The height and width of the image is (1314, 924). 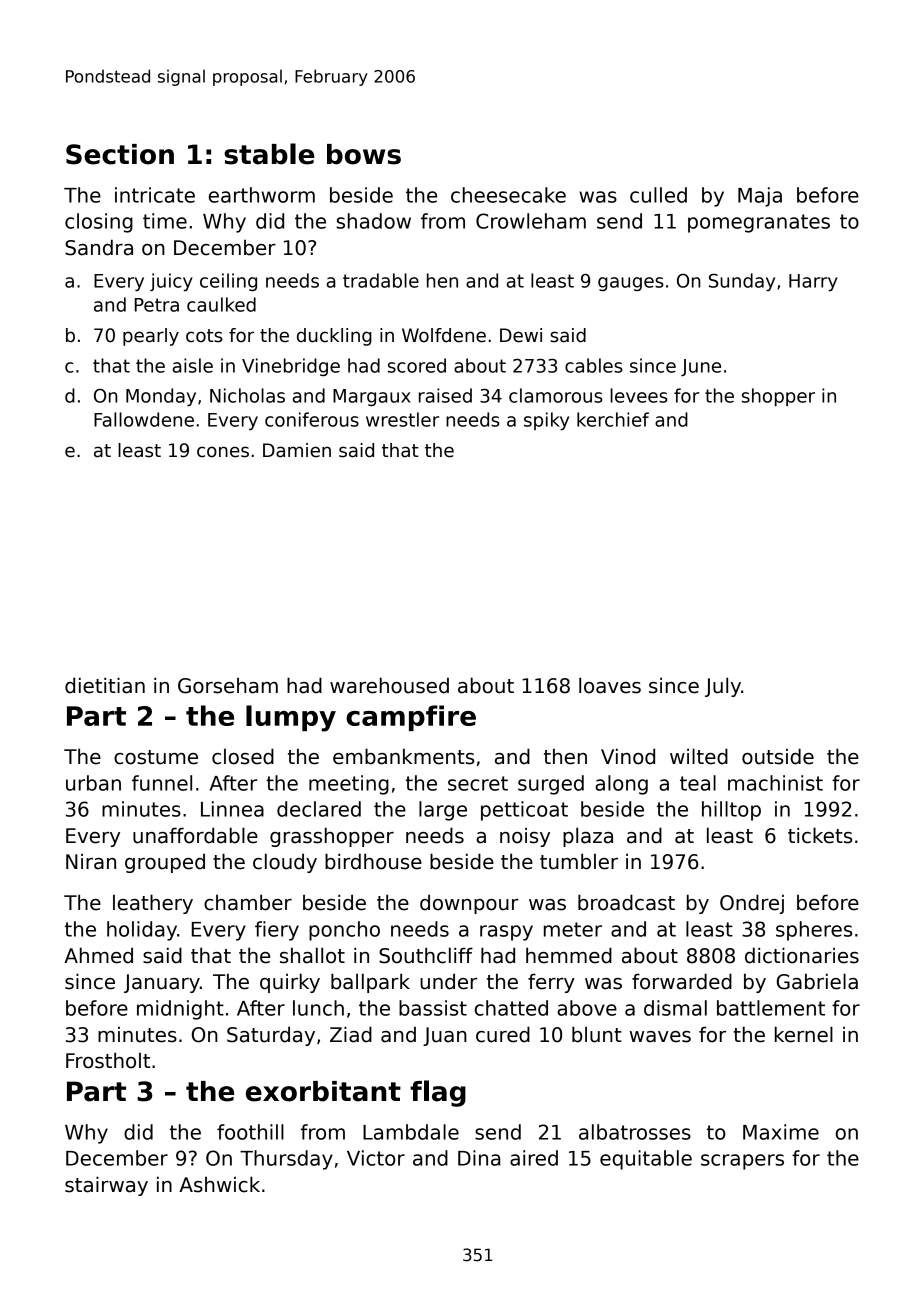 I want to click on July, so click(x=723, y=687).
